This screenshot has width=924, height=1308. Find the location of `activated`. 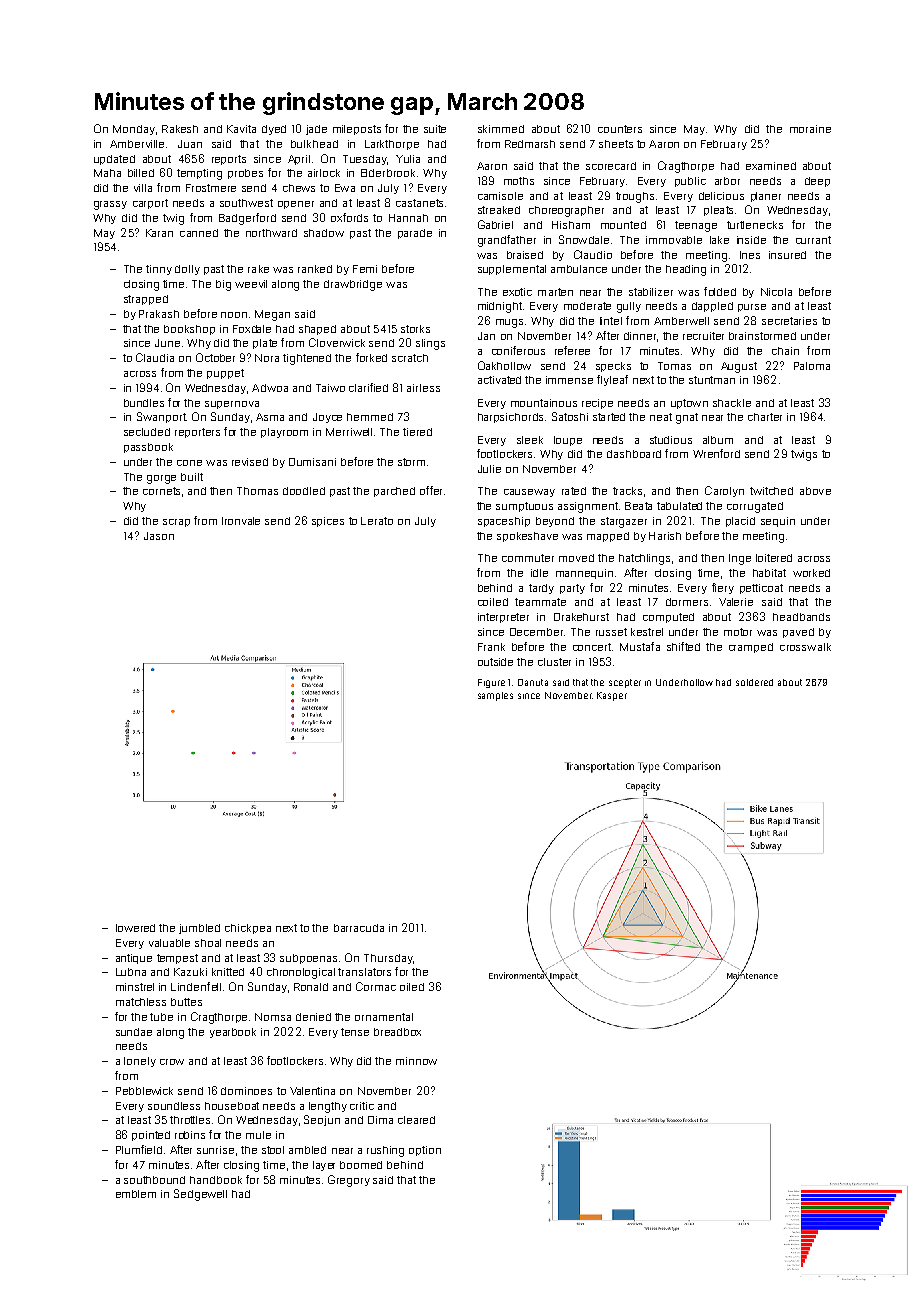

activated is located at coordinates (499, 380).
